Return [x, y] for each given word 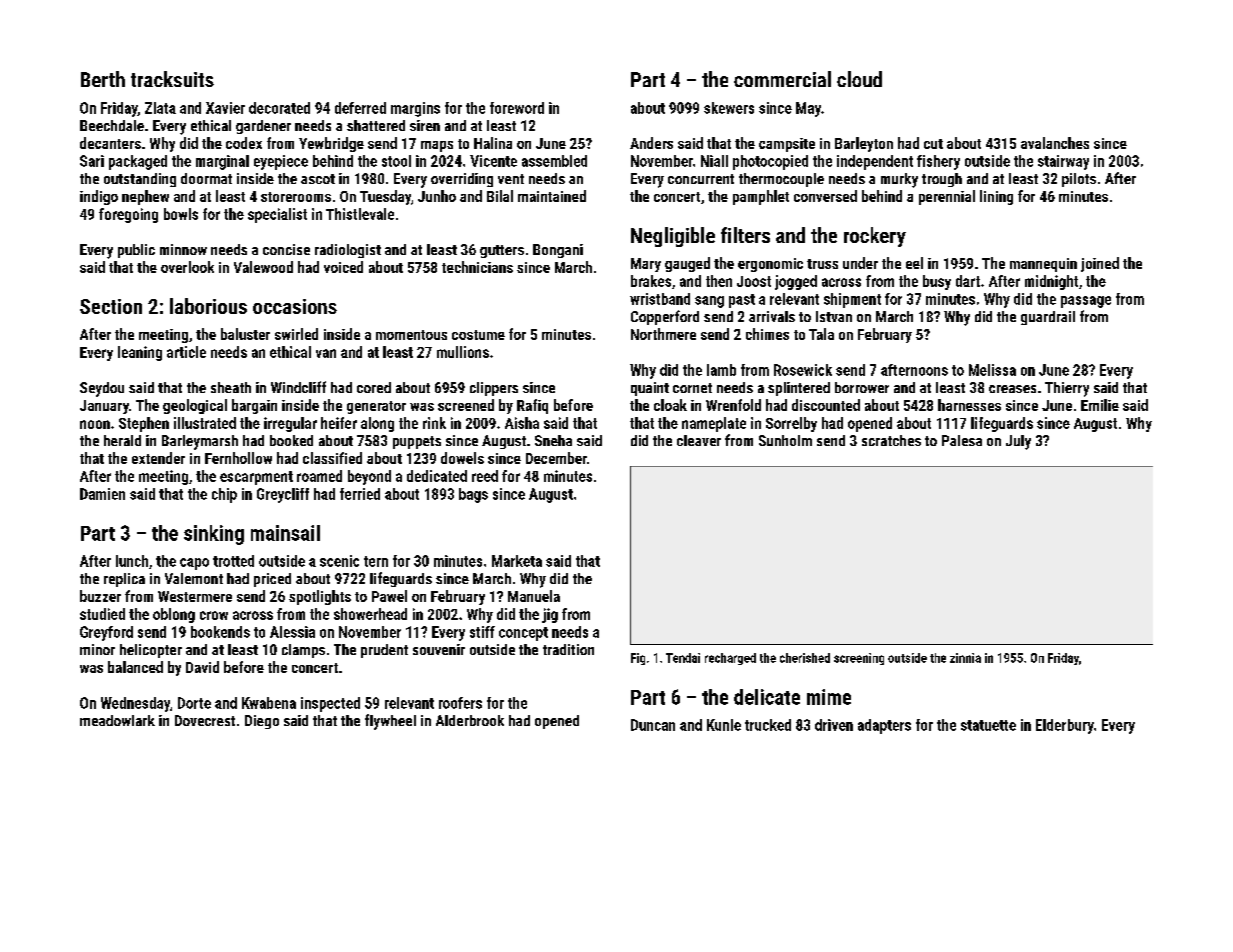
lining [996, 197]
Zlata [160, 108]
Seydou [102, 389]
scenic [339, 561]
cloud [859, 79]
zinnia [965, 658]
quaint [650, 389]
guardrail [1048, 318]
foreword [517, 108]
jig [550, 615]
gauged [687, 264]
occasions [295, 306]
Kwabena [269, 703]
